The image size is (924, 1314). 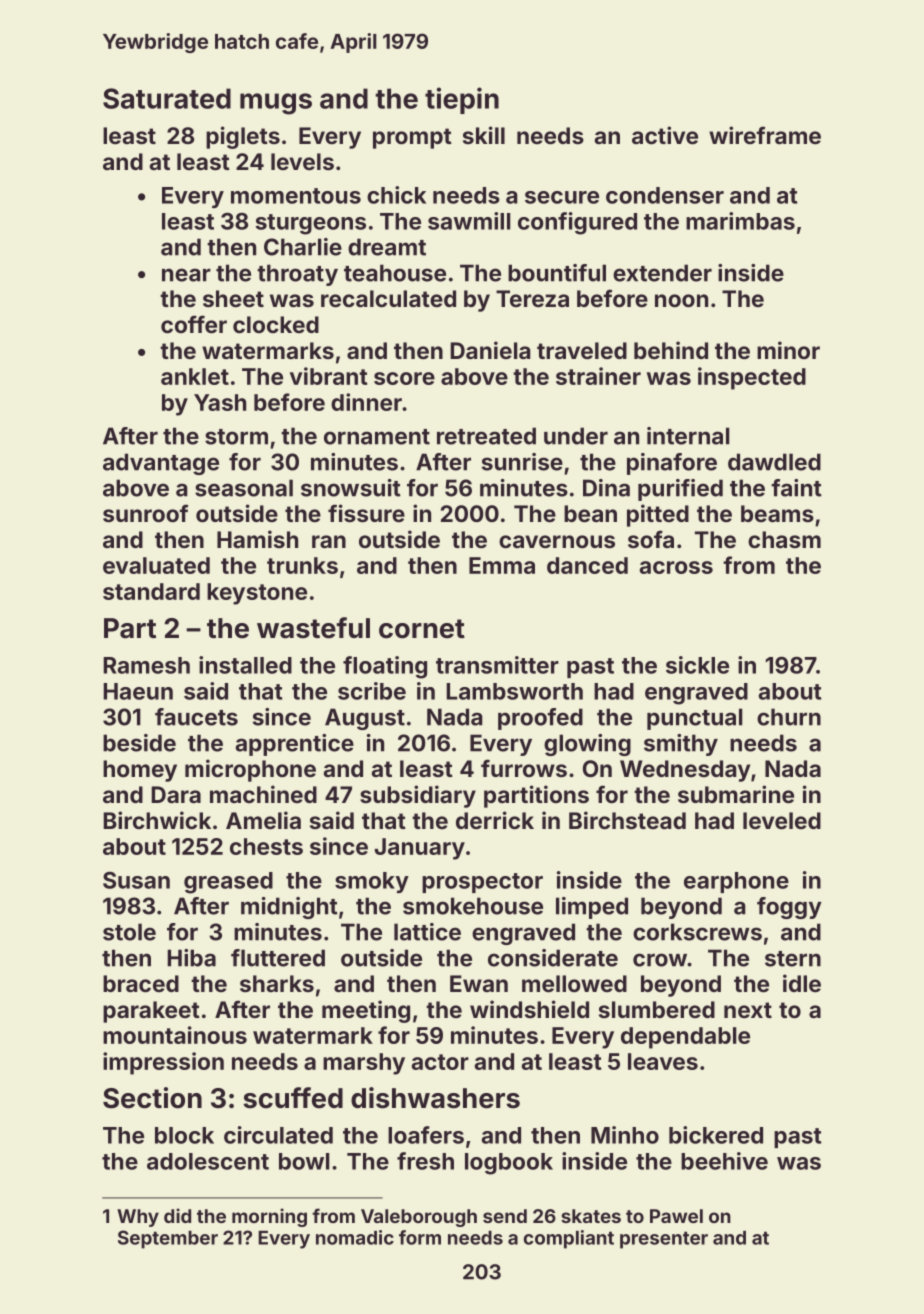 I want to click on dawdled, so click(x=774, y=462).
